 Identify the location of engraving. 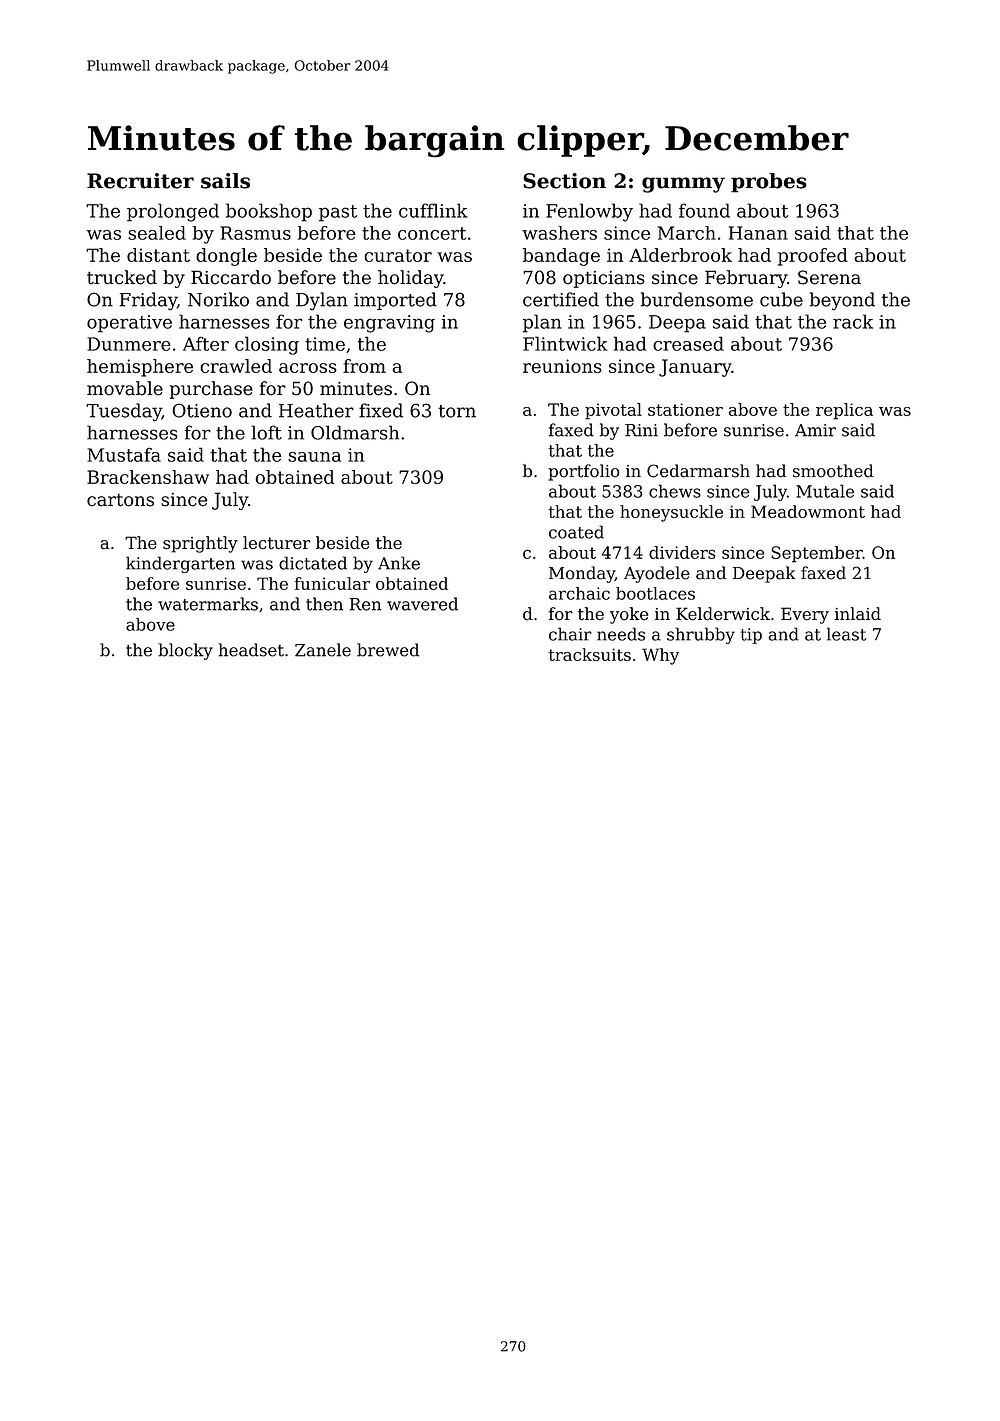
(389, 324).
